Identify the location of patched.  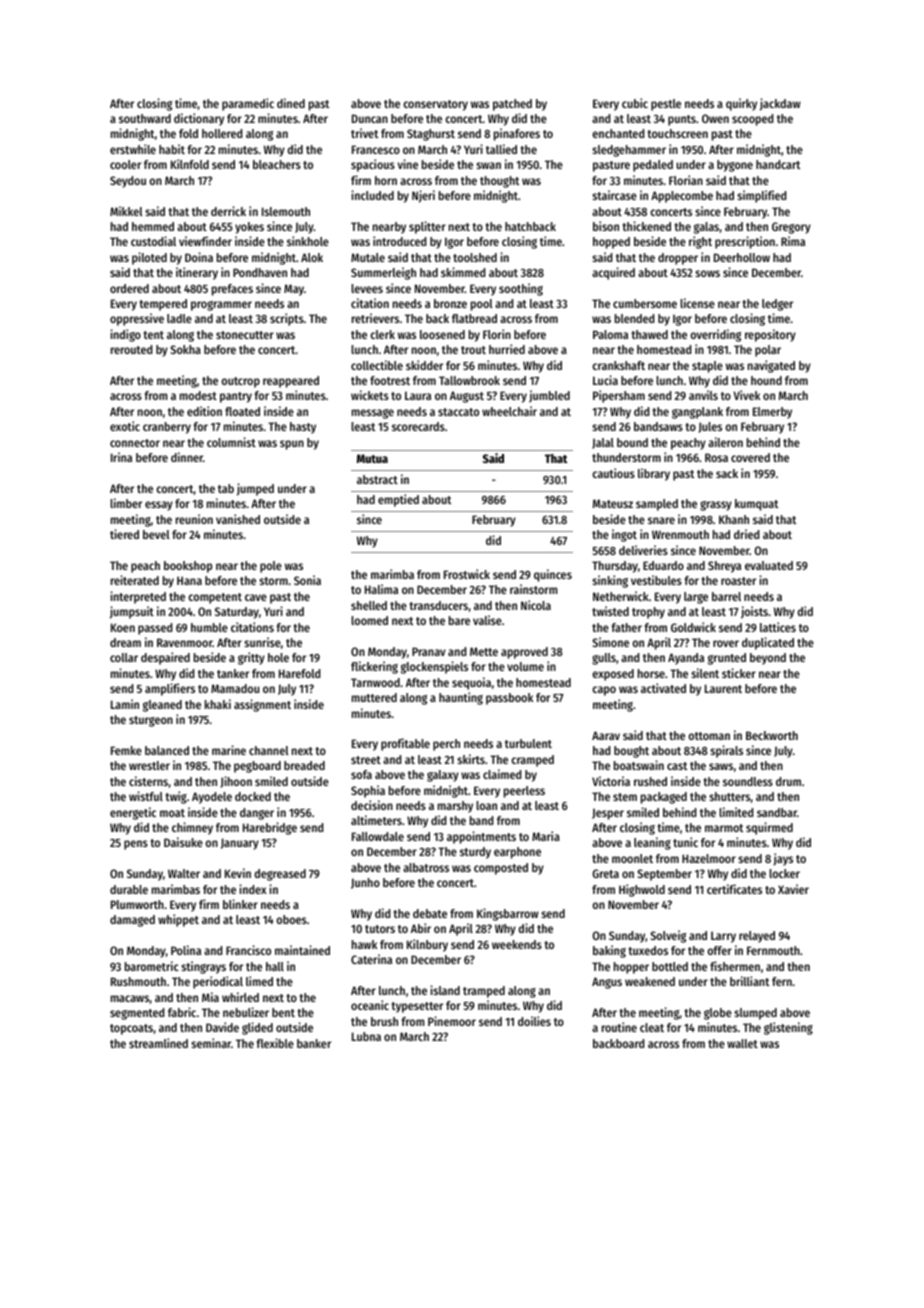
(512, 105).
